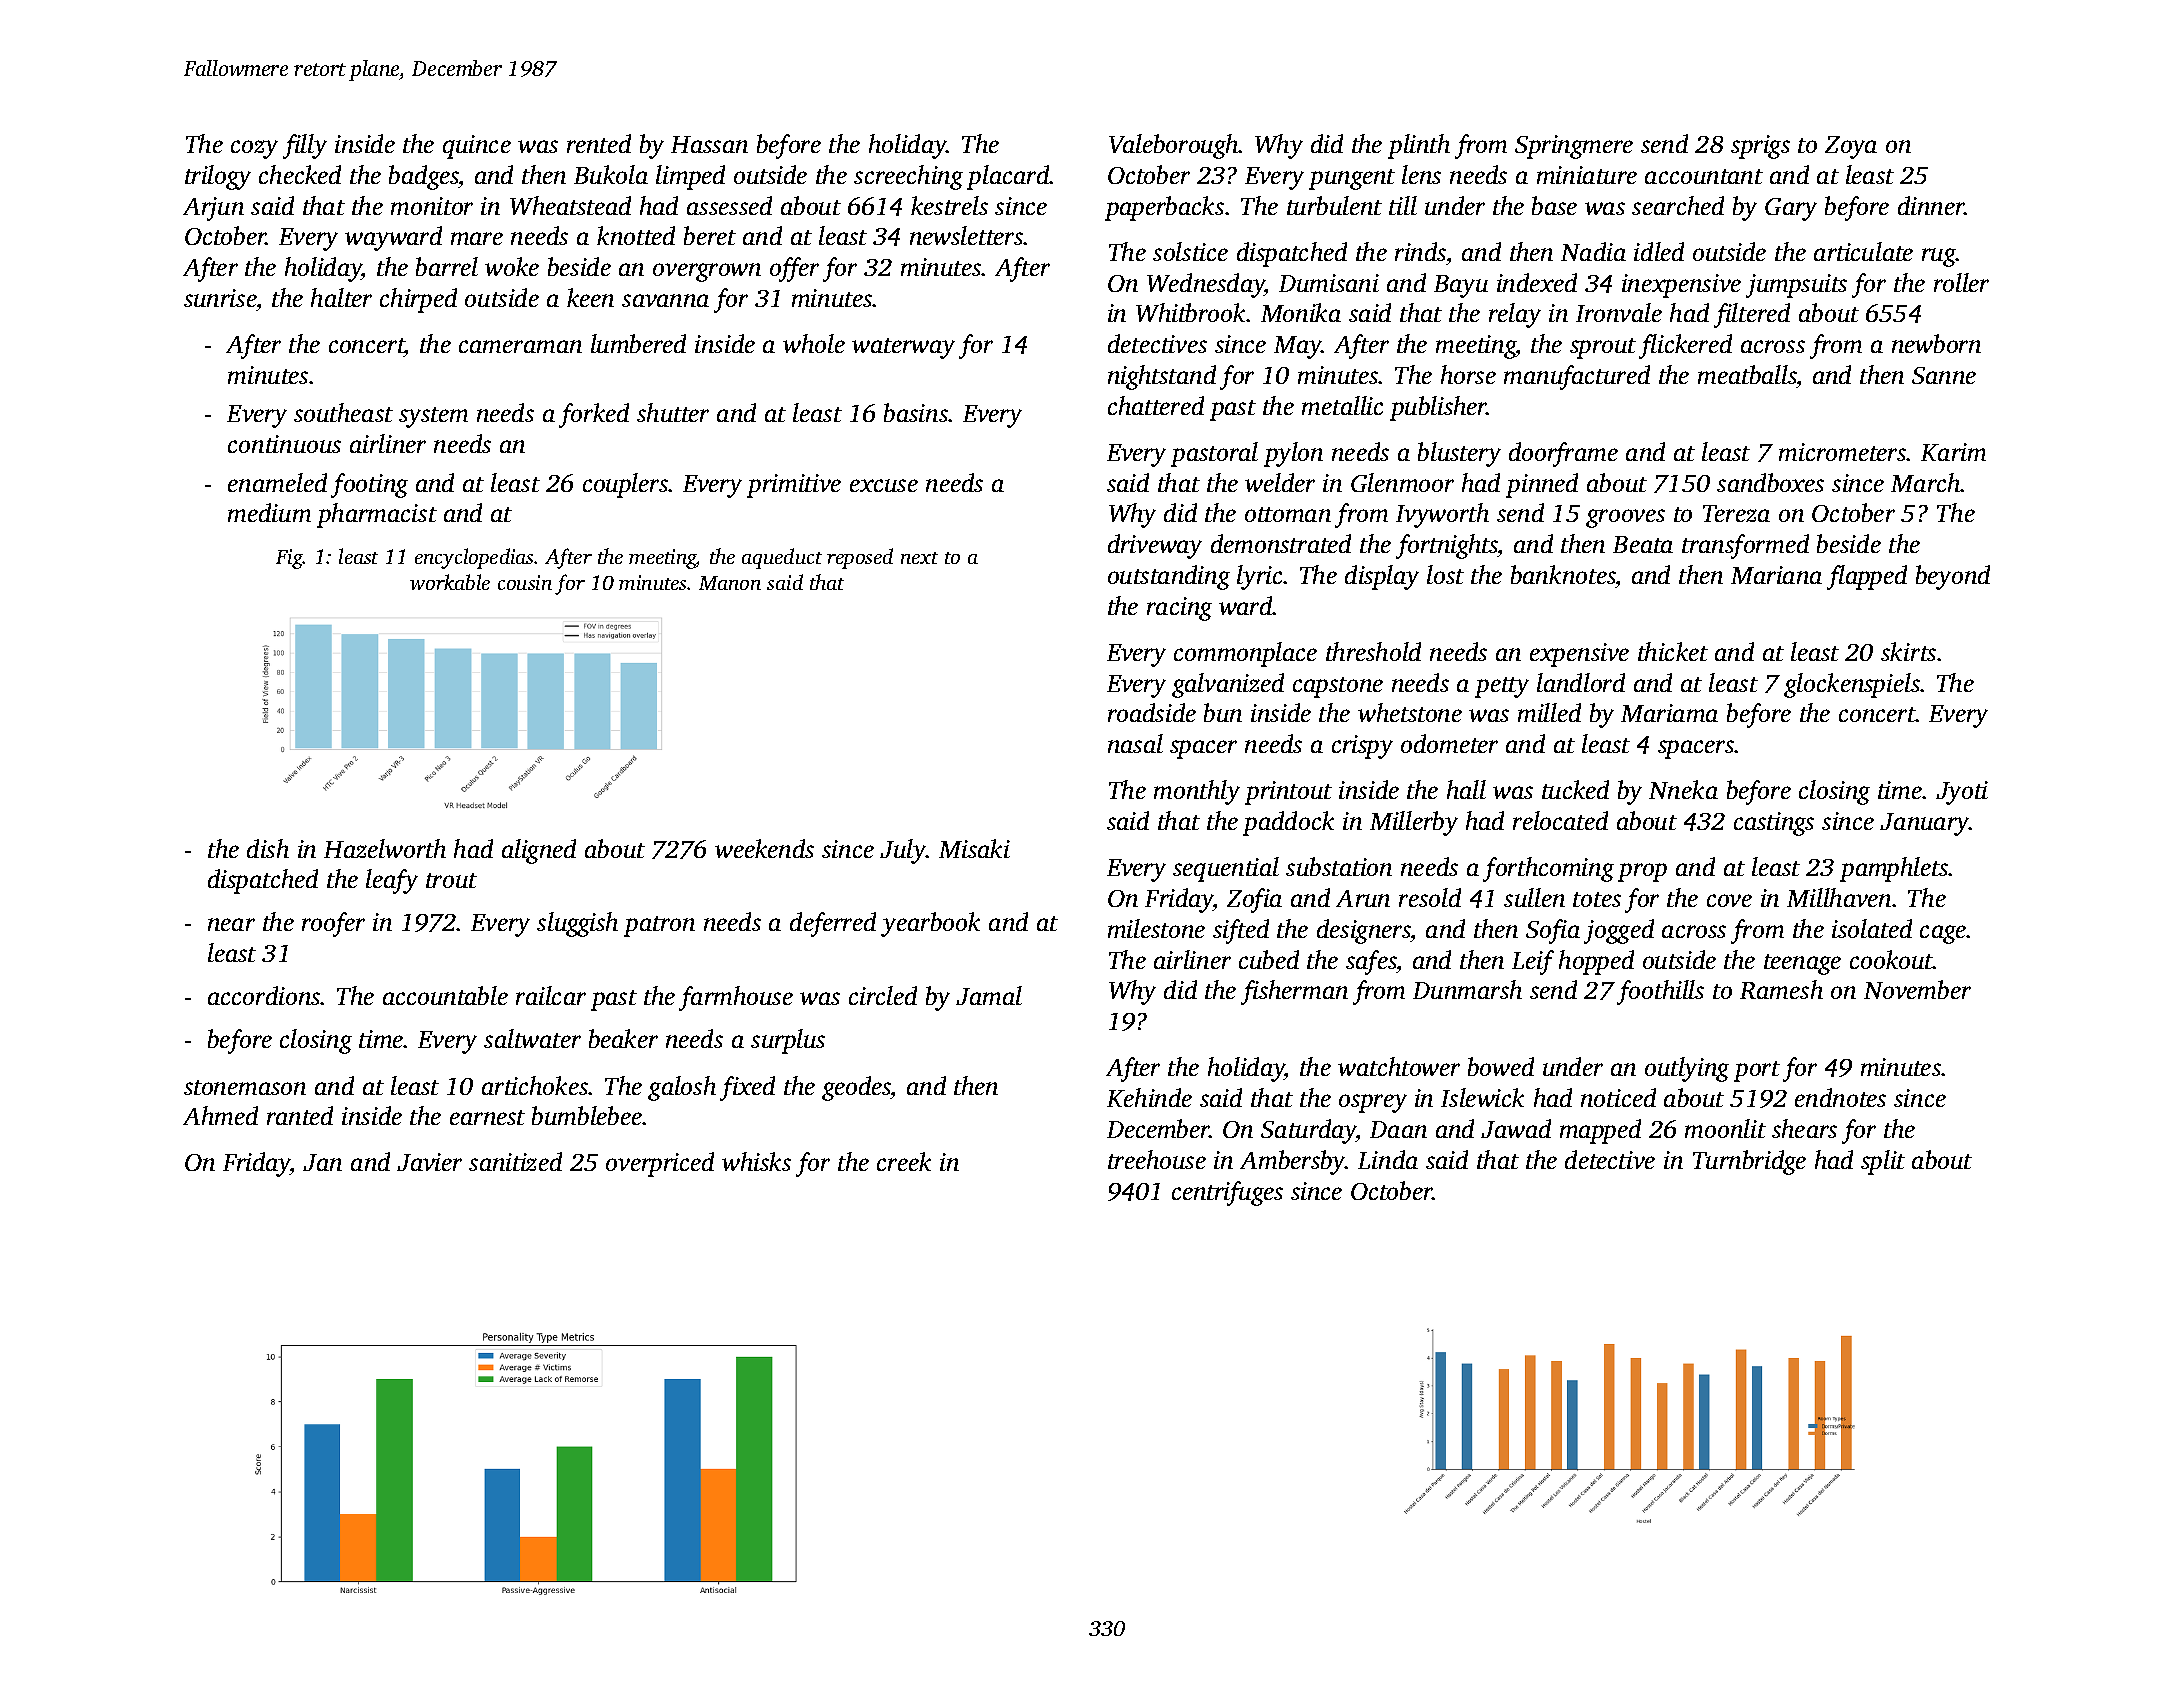  Describe the element at coordinates (450, 582) in the screenshot. I see `workable` at that location.
